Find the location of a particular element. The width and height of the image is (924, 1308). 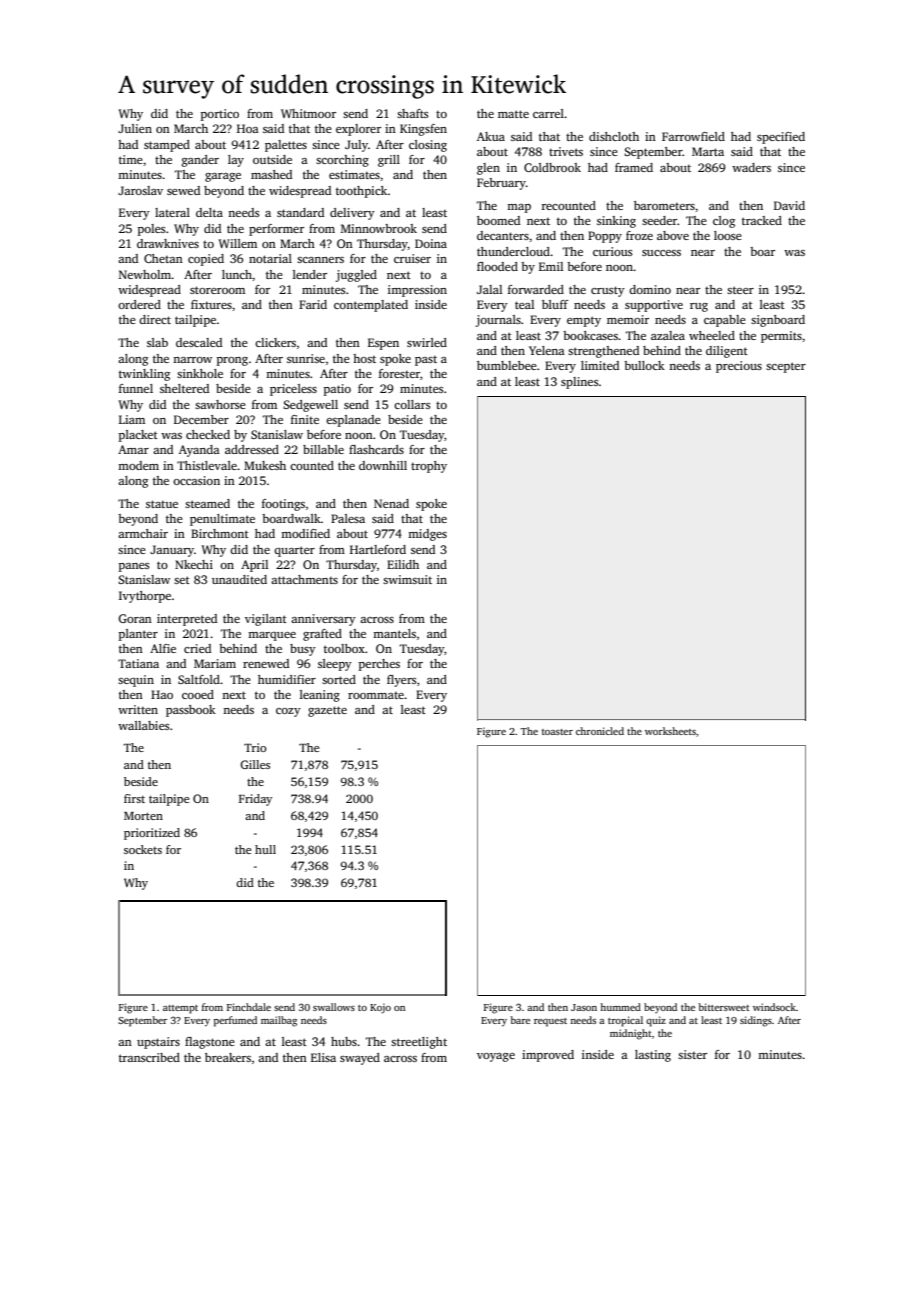

portico is located at coordinates (220, 115).
